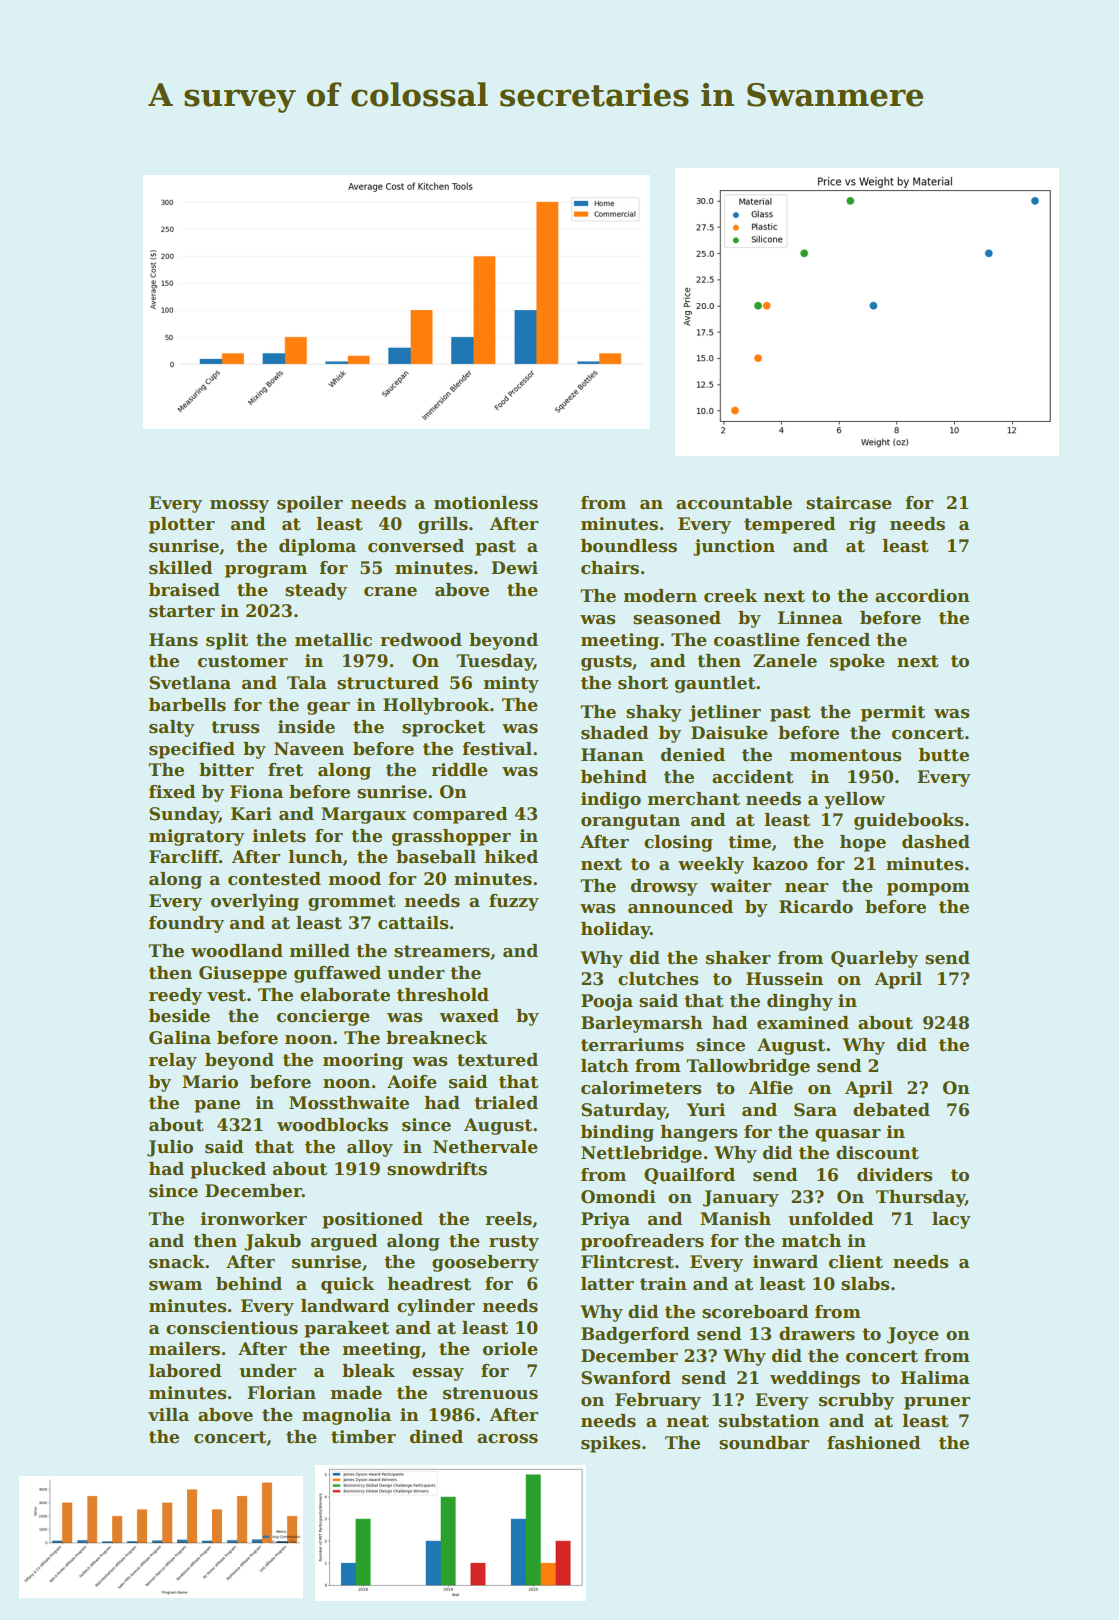  What do you see at coordinates (944, 755) in the page?
I see `butte` at bounding box center [944, 755].
